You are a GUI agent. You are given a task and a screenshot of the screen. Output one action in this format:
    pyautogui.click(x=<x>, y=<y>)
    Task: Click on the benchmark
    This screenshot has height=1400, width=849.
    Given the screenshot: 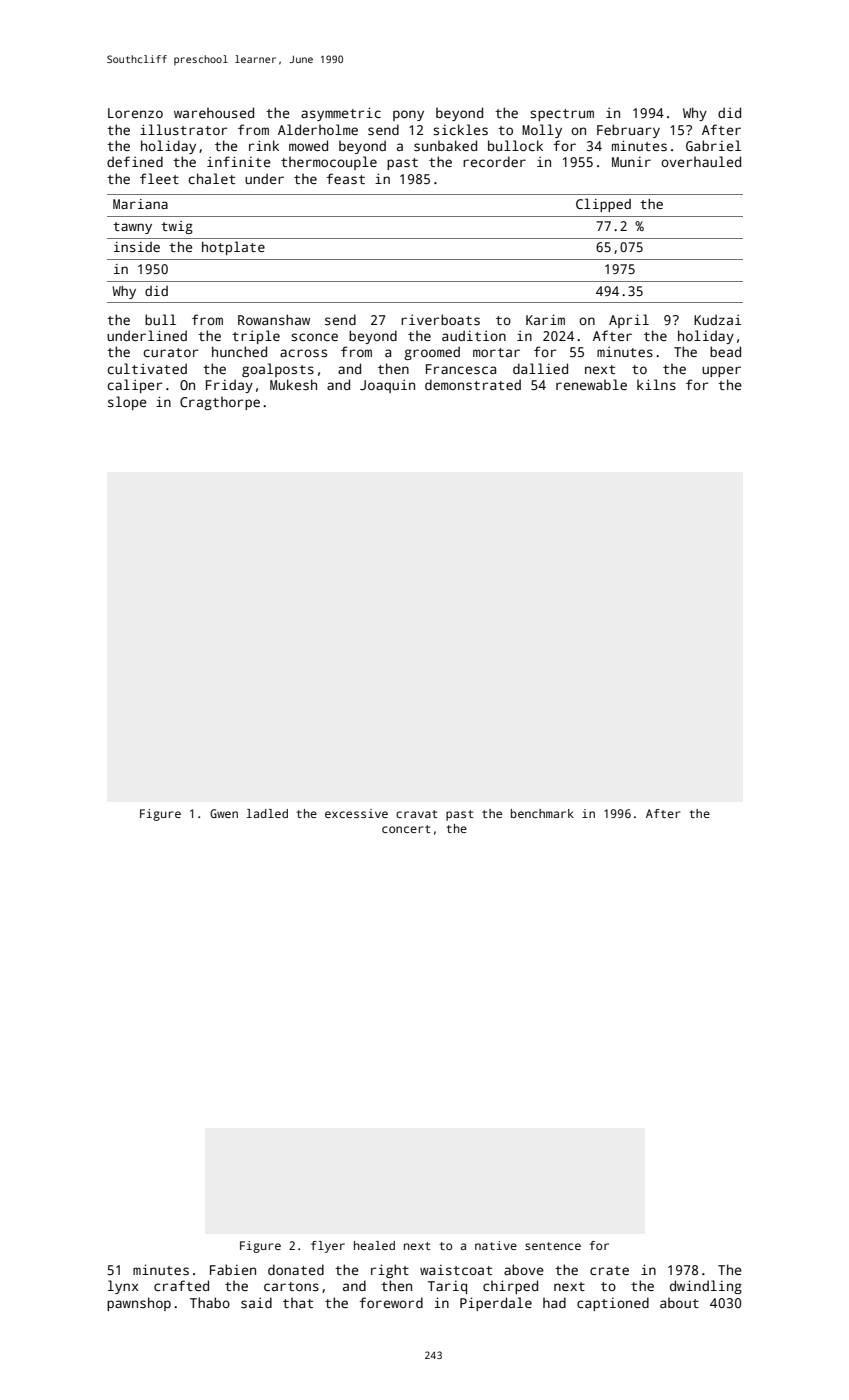 What is the action you would take?
    pyautogui.click(x=542, y=813)
